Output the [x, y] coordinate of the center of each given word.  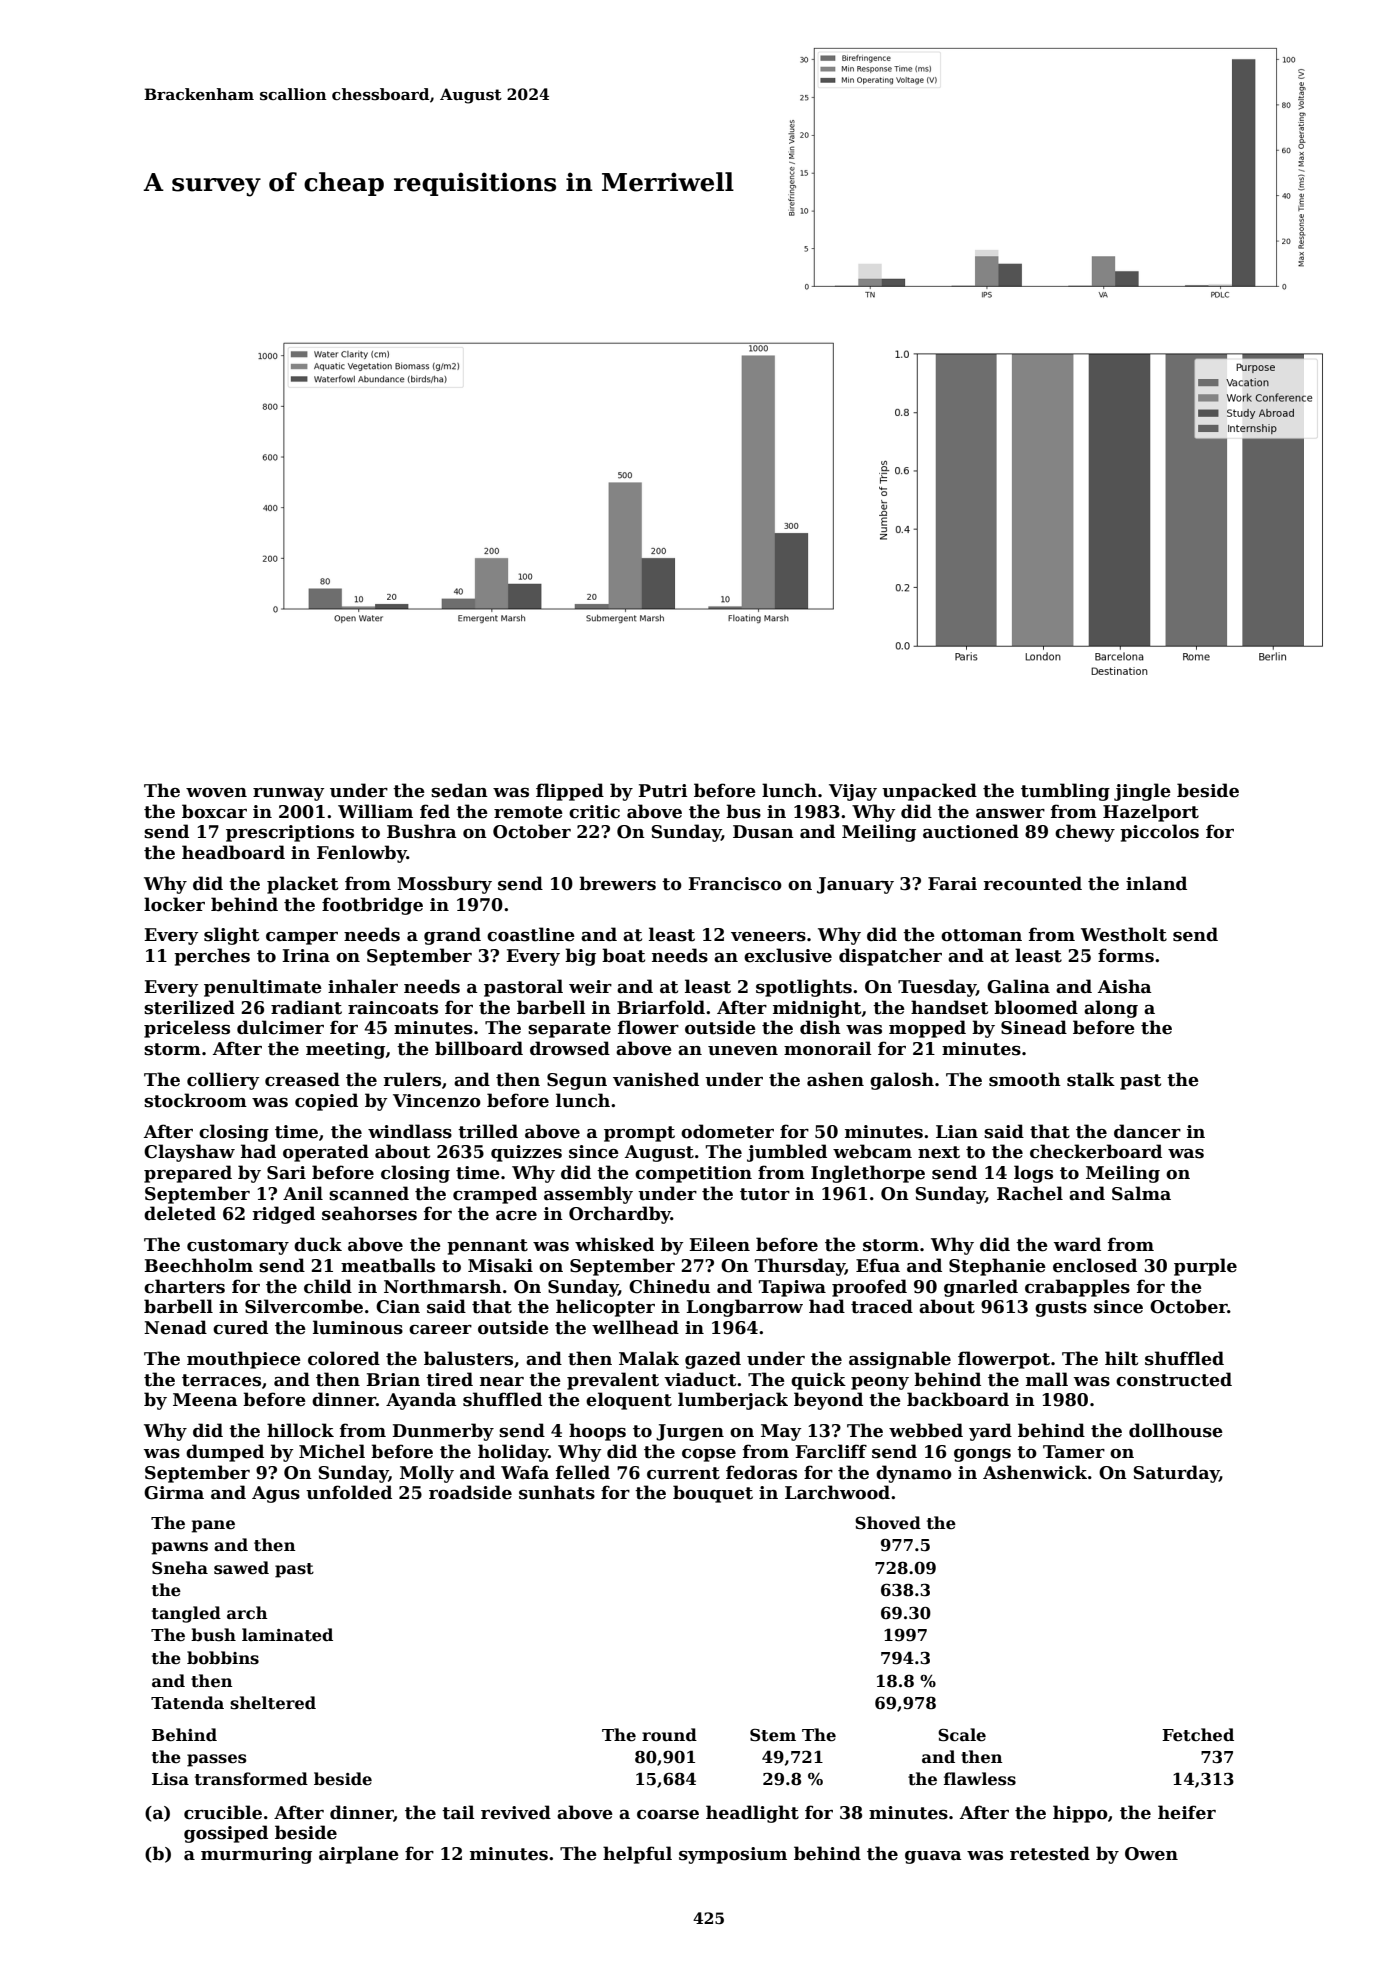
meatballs [388, 1265]
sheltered [273, 1703]
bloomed [1036, 1007]
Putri [662, 791]
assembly [588, 1195]
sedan [459, 790]
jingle [1142, 792]
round [669, 1734]
